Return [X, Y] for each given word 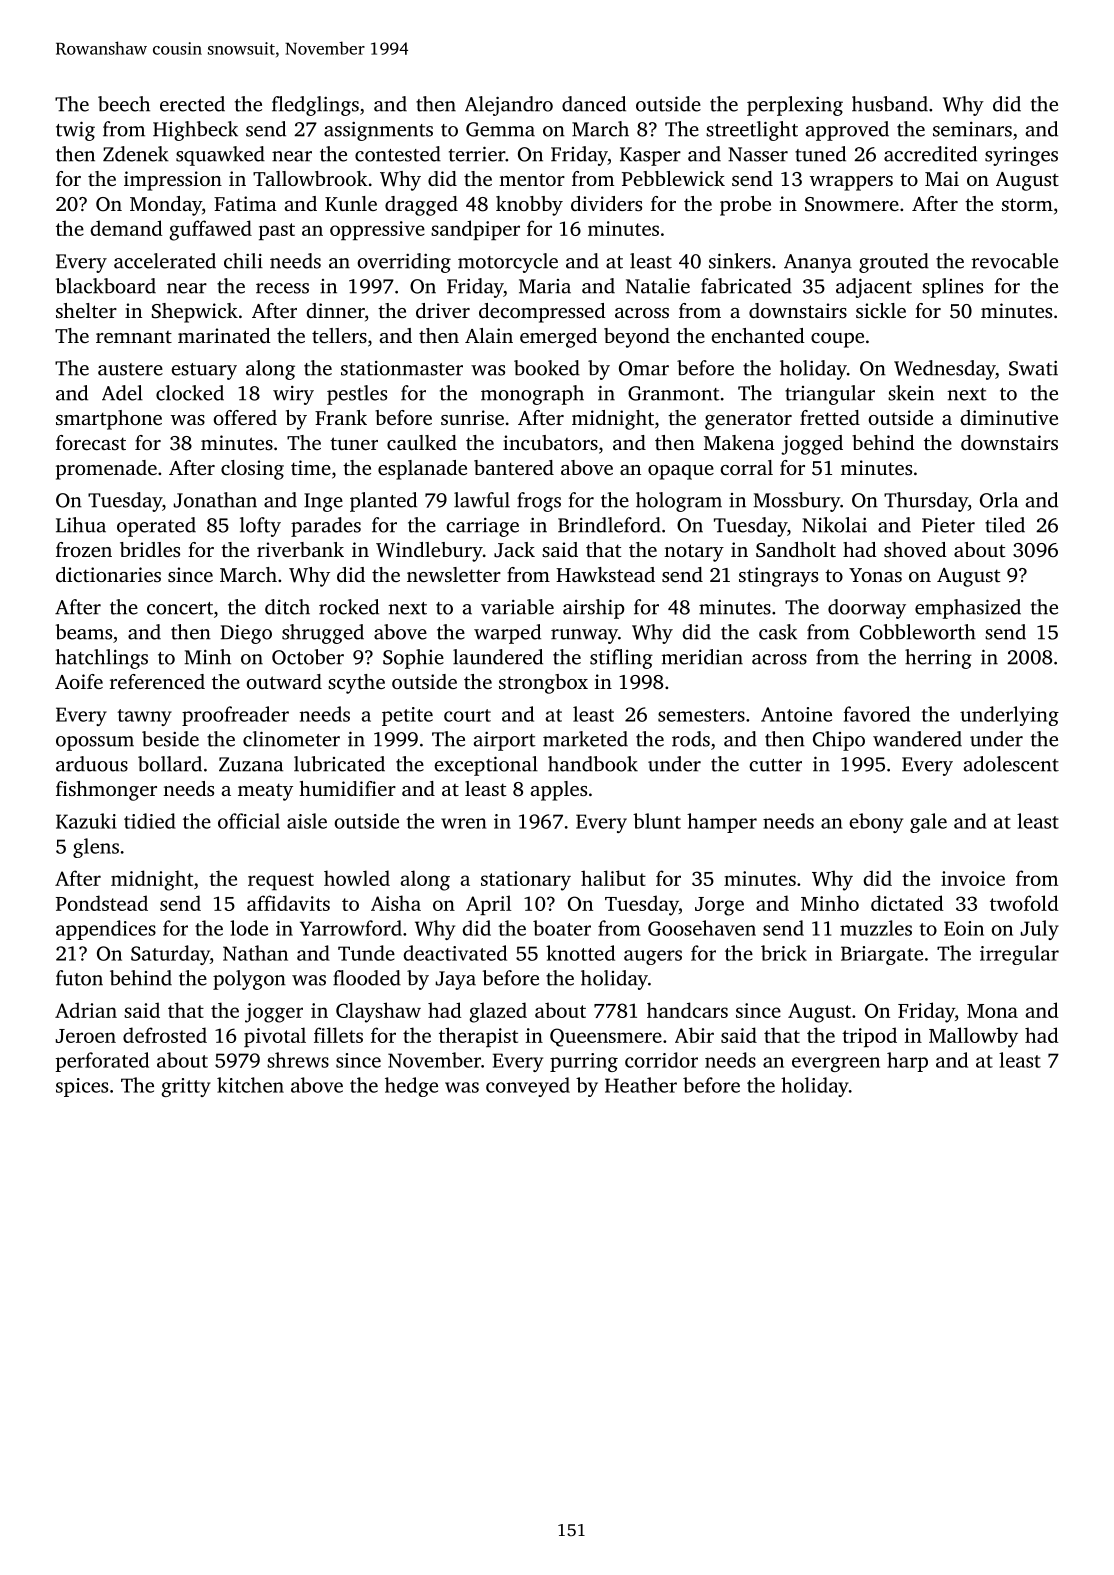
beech [124, 104]
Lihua [81, 525]
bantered [514, 467]
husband [890, 104]
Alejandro [509, 106]
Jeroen [86, 1036]
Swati [1033, 368]
